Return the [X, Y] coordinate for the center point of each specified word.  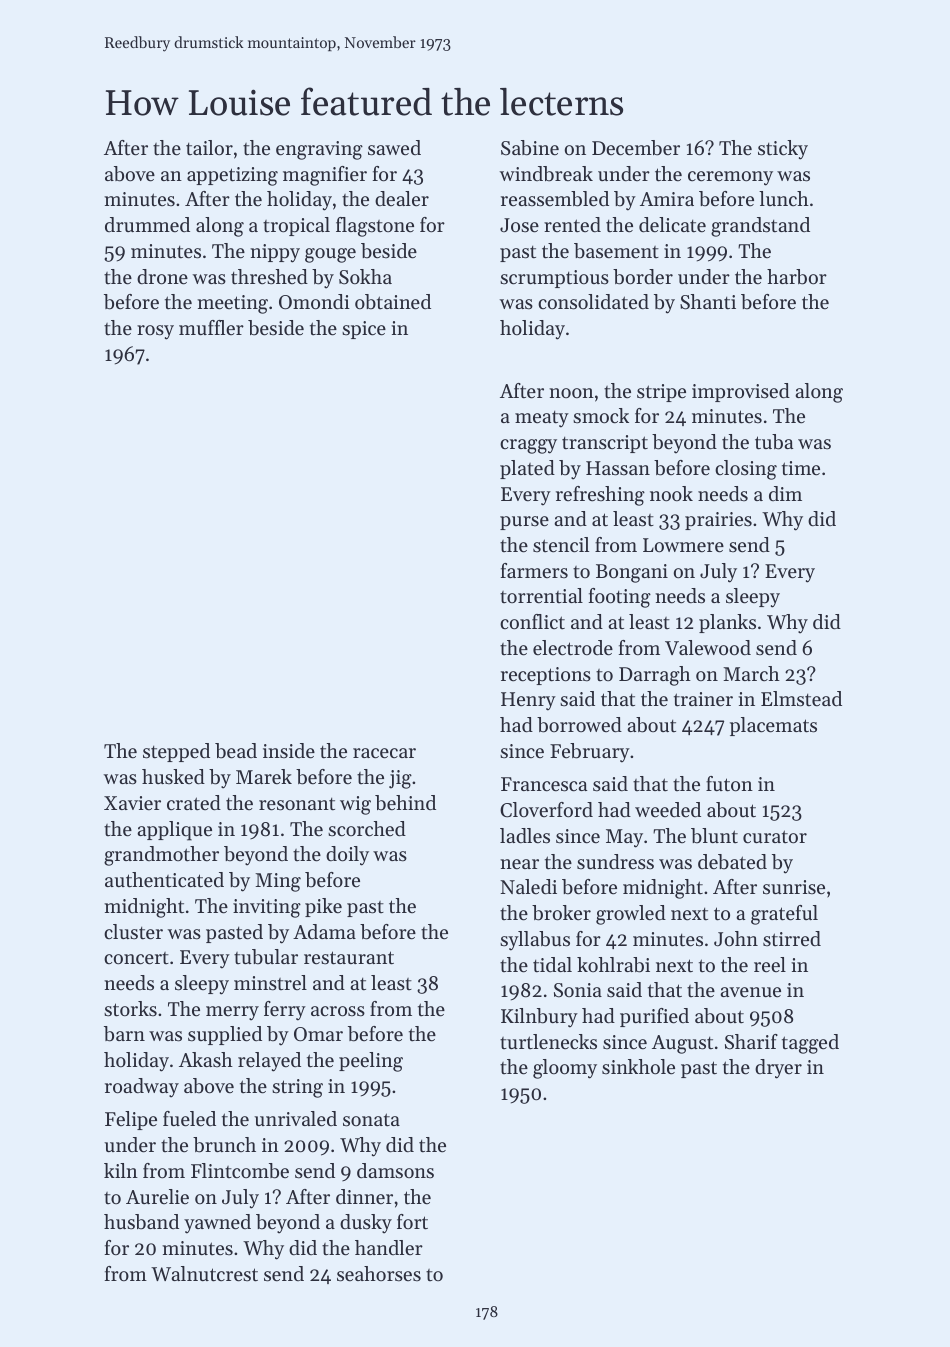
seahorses [379, 1274]
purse [524, 523]
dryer [778, 1069]
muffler [211, 327]
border [643, 277]
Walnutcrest [204, 1274]
